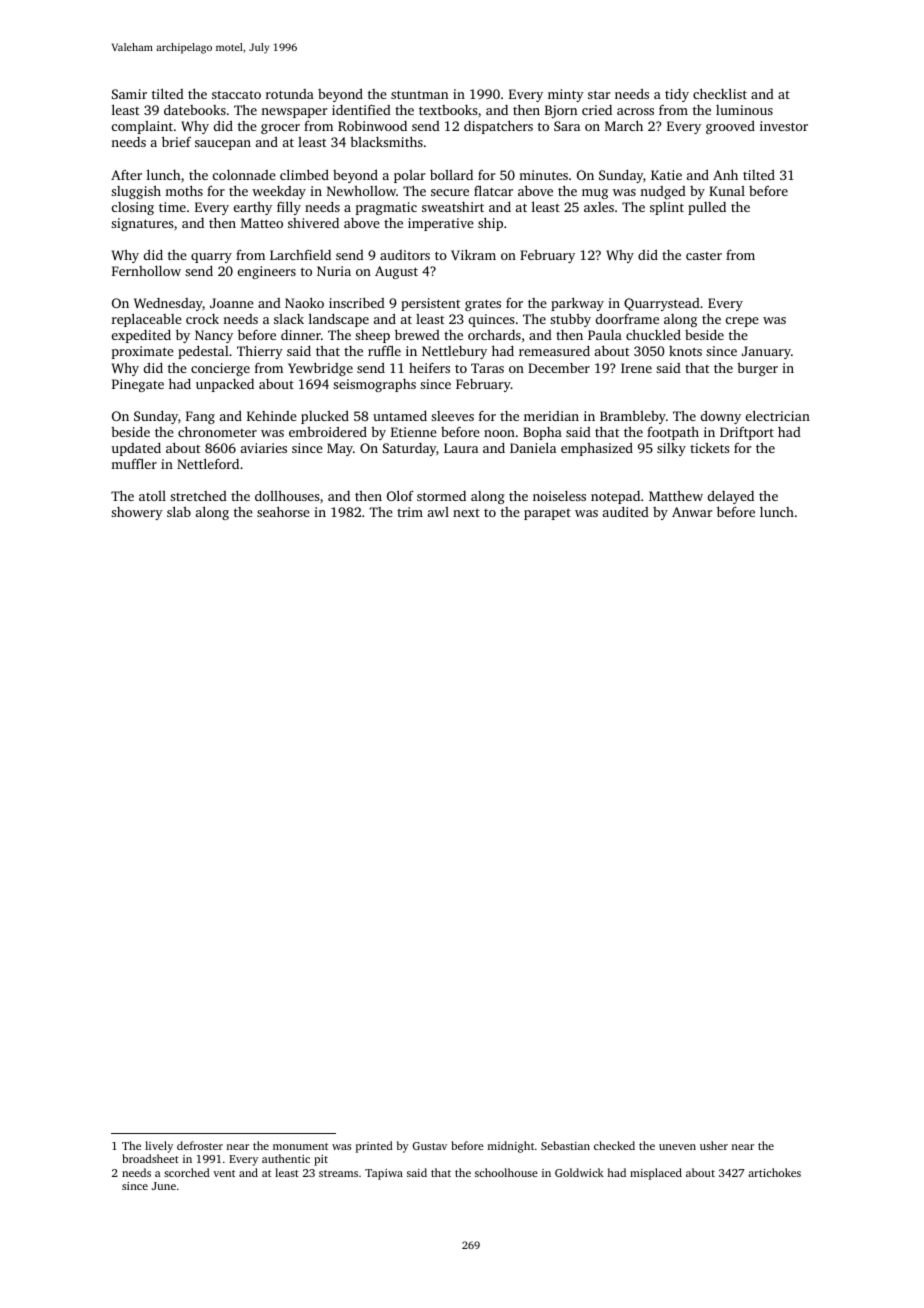  Describe the element at coordinates (409, 449) in the image. I see `Saturday` at that location.
